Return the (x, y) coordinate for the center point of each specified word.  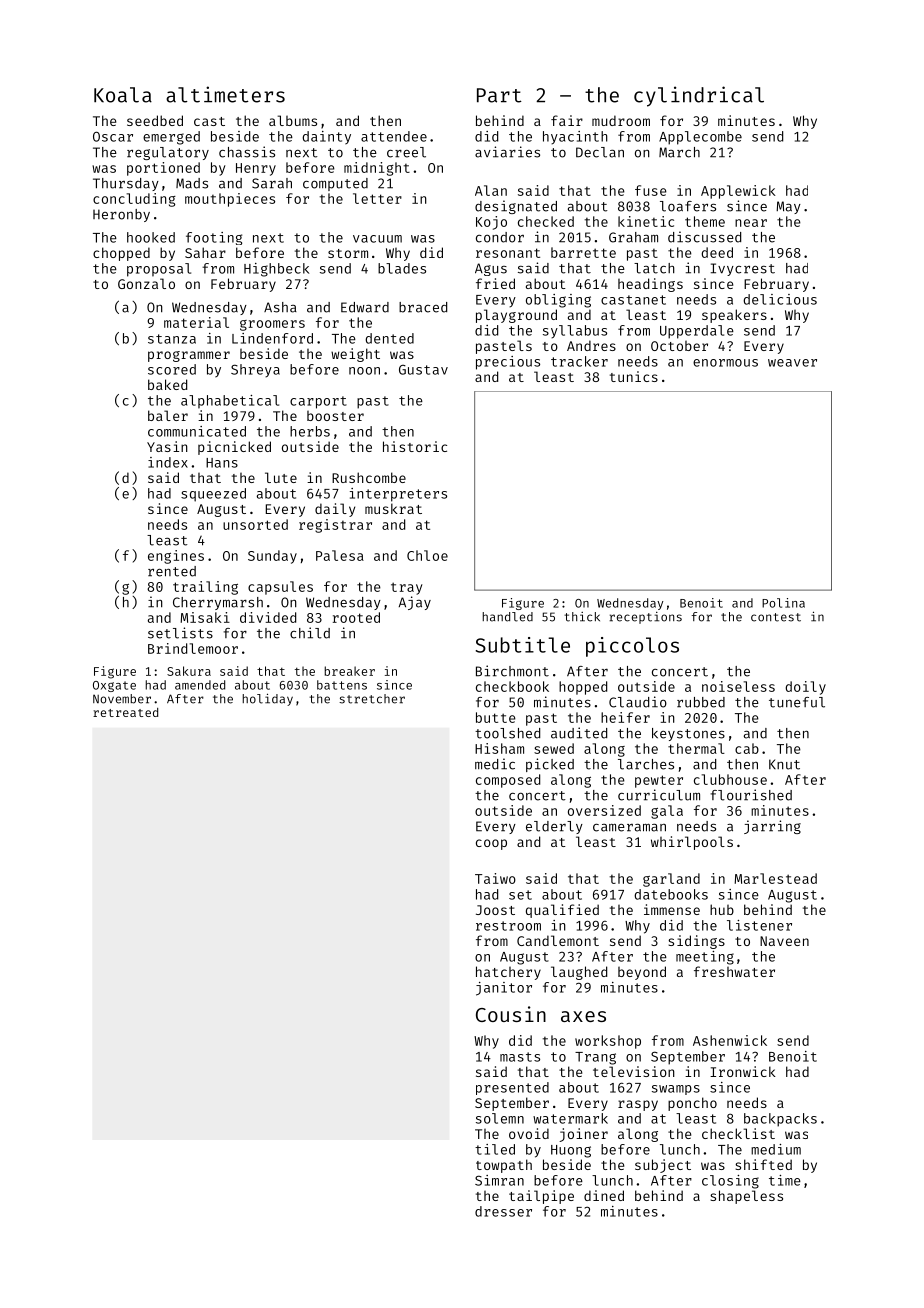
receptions (646, 618)
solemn (500, 1118)
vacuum (377, 239)
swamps (676, 1090)
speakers (734, 316)
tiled (495, 1149)
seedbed (155, 120)
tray (407, 588)
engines (176, 557)
